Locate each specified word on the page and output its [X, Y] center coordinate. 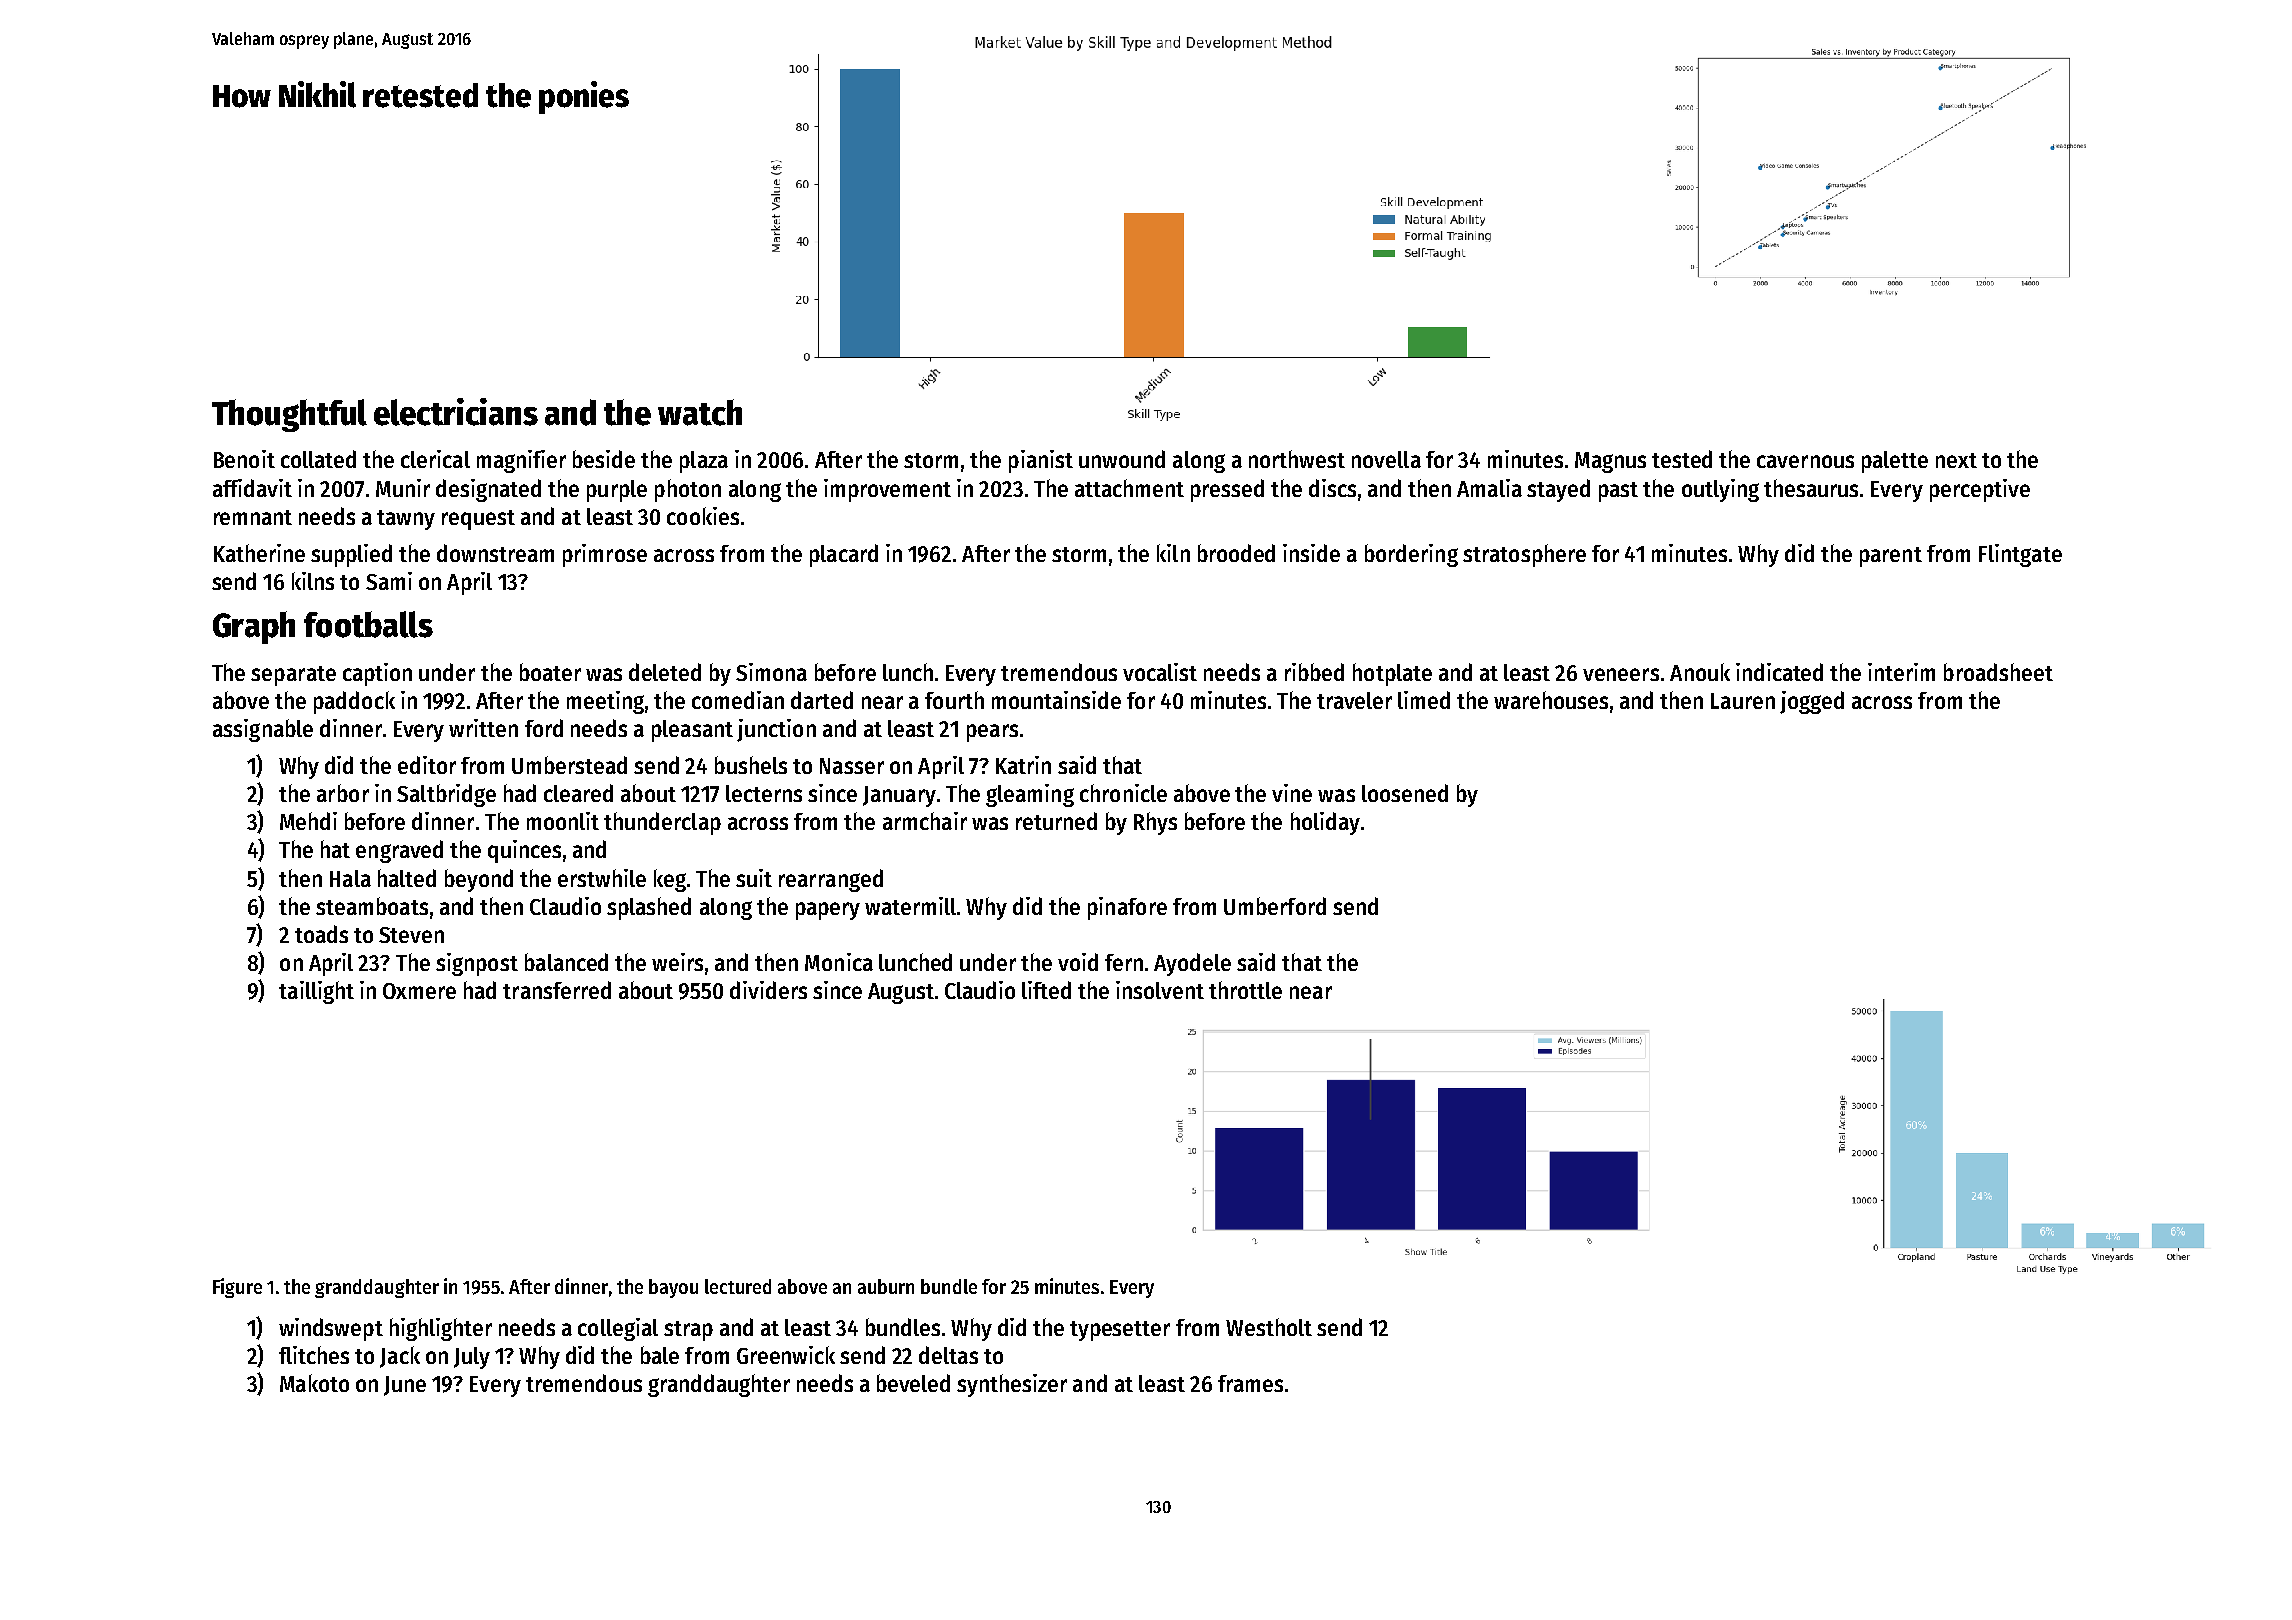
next [1956, 460]
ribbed [1314, 672]
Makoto [314, 1383]
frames [1250, 1383]
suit [754, 878]
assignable [263, 730]
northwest [1297, 459]
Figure [237, 1288]
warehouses [1551, 700]
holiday [1325, 823]
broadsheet [1998, 672]
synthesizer [1012, 1385]
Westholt [1269, 1327]
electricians [456, 412]
